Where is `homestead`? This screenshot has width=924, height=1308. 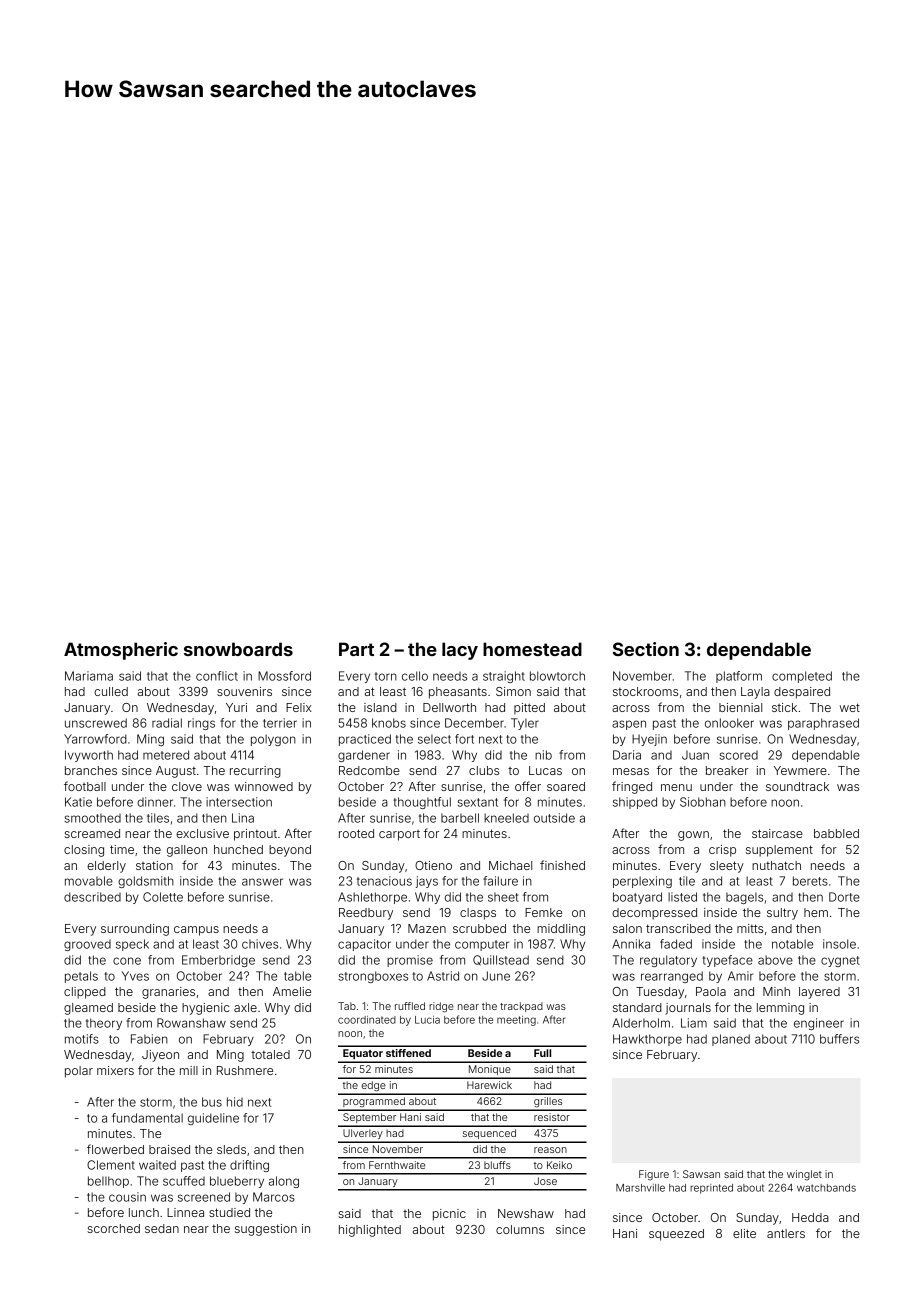 homestead is located at coordinates (532, 649).
